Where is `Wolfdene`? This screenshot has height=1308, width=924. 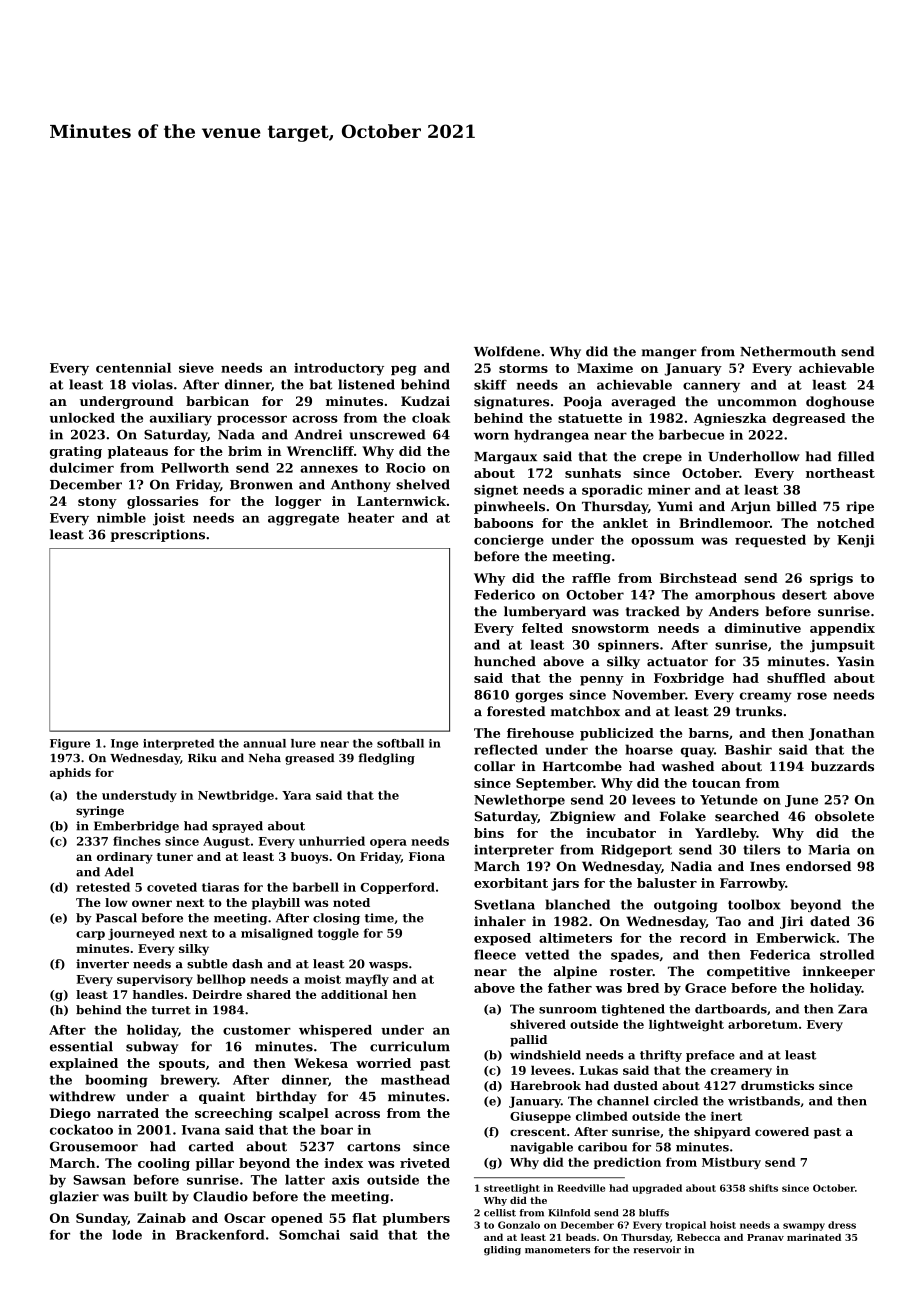
Wolfdene is located at coordinates (507, 351).
